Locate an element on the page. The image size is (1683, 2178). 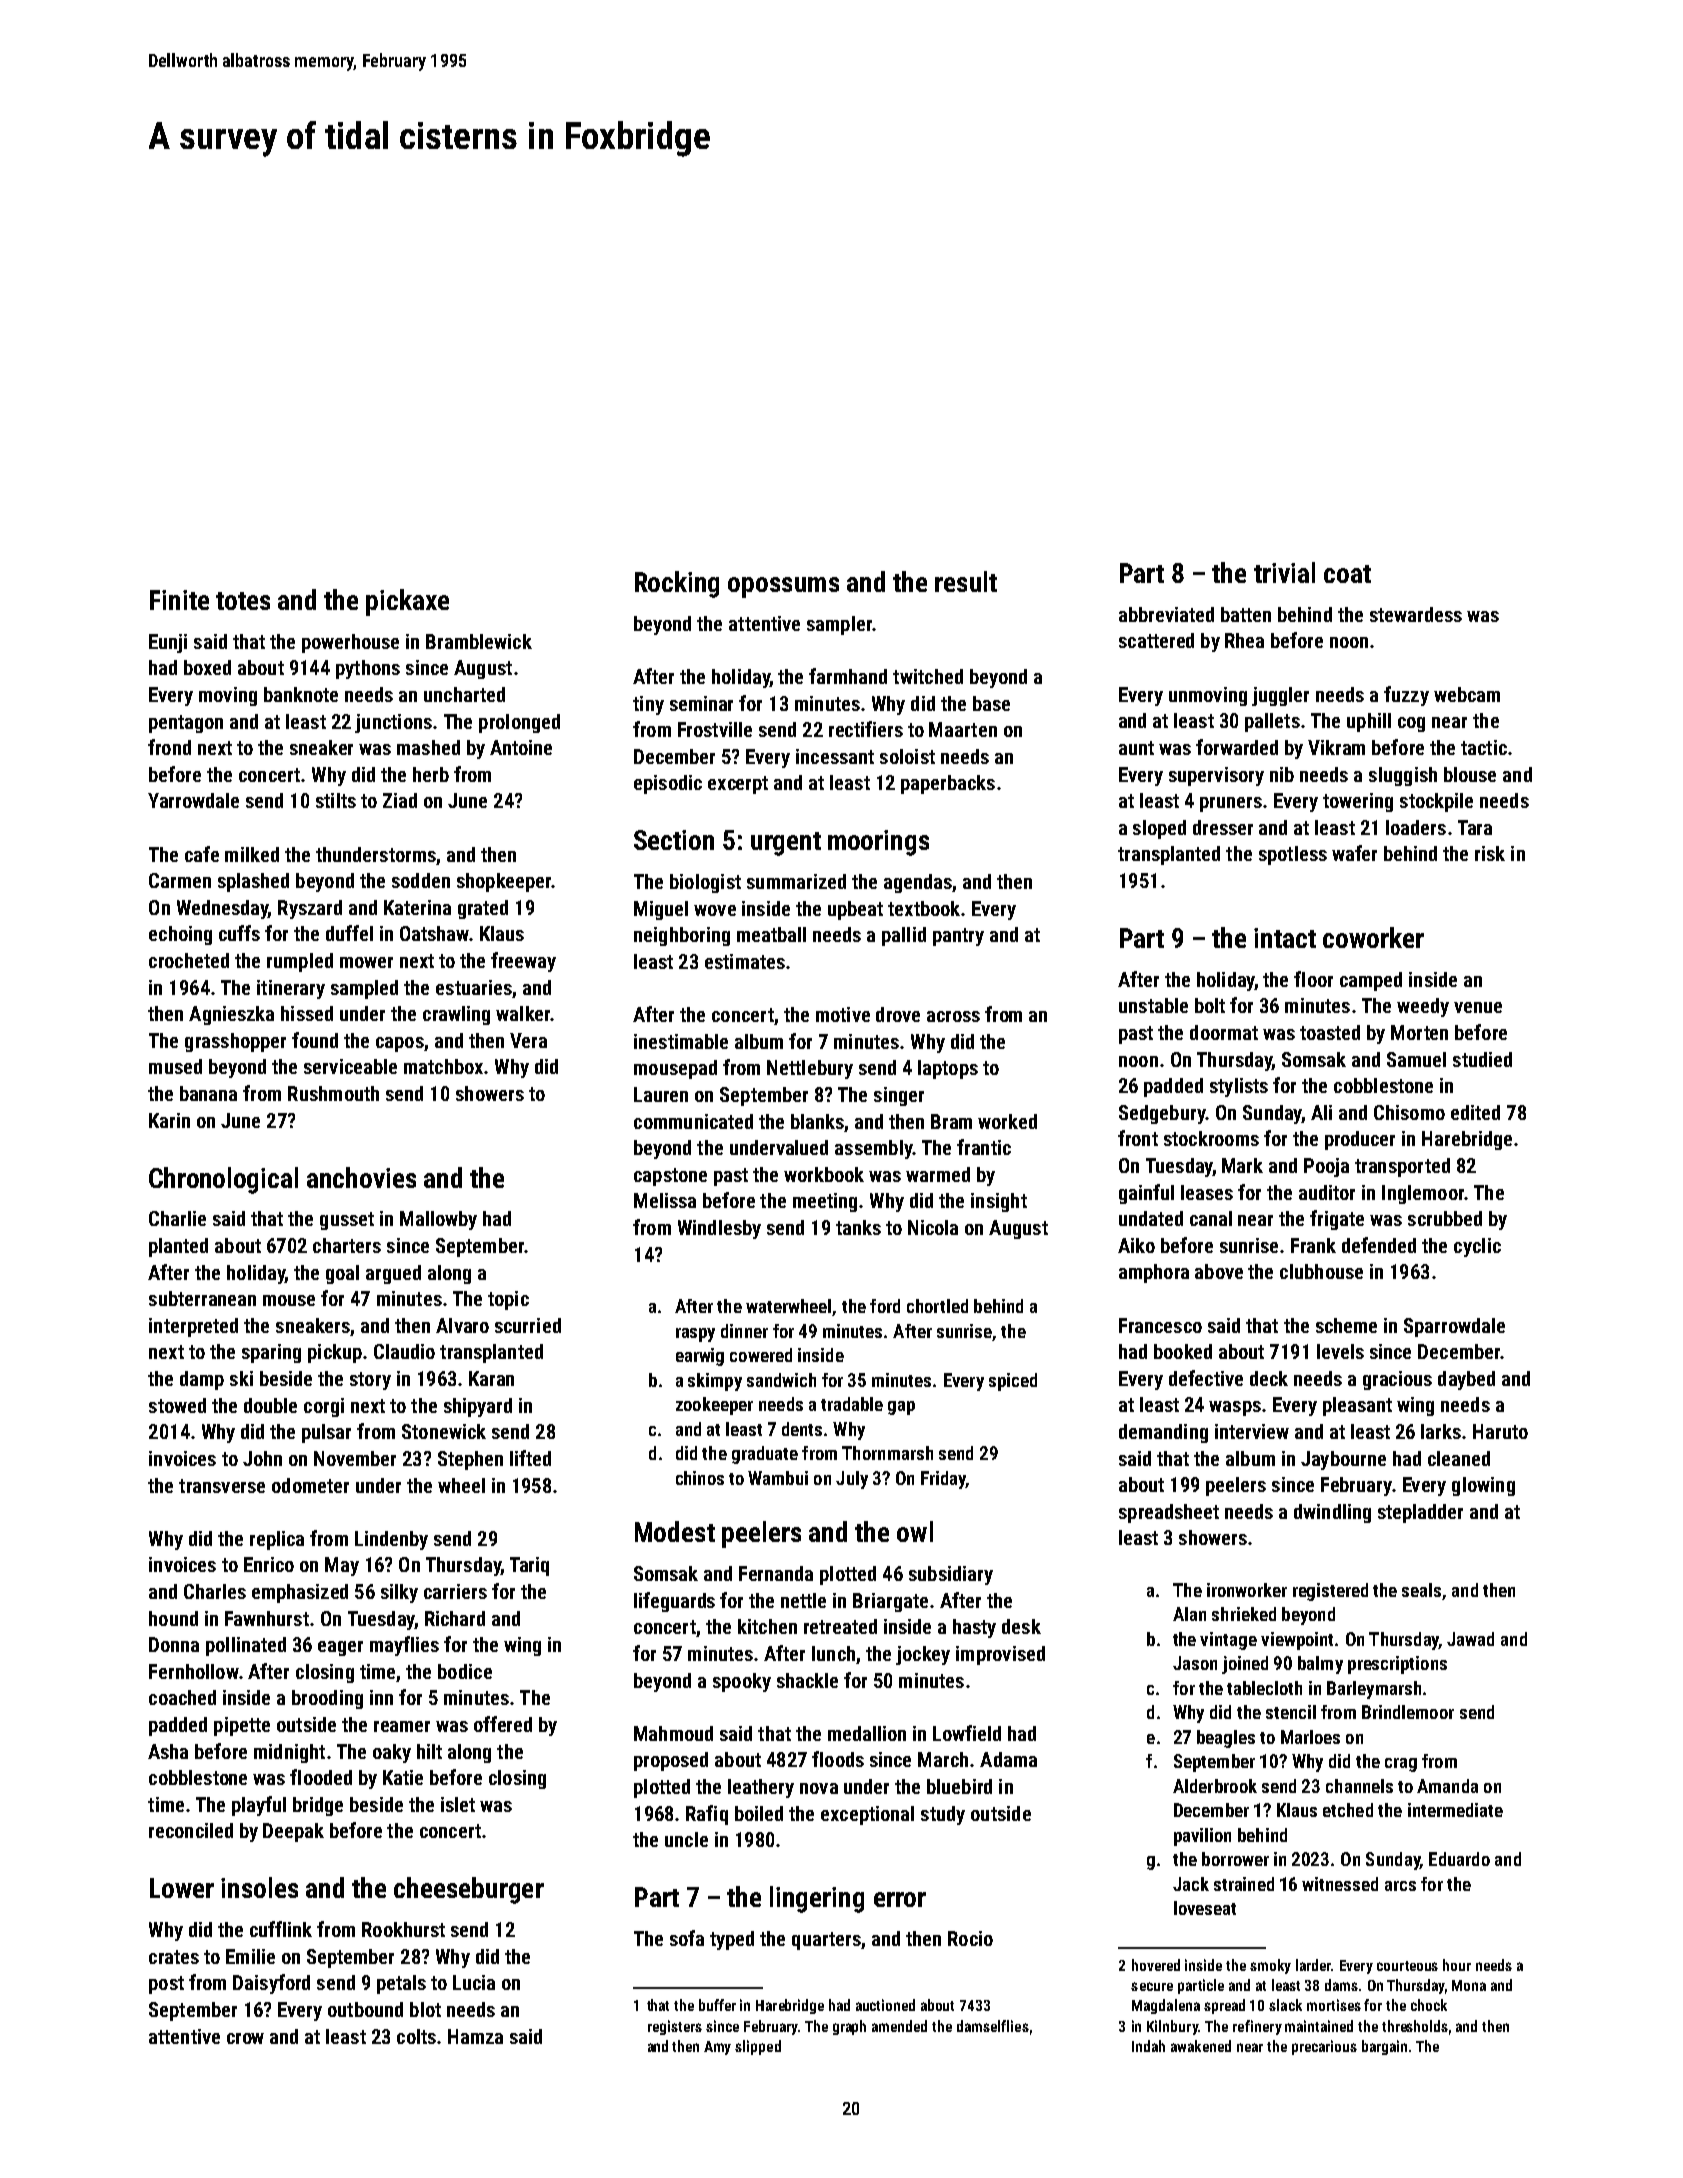
coat is located at coordinates (1347, 574).
